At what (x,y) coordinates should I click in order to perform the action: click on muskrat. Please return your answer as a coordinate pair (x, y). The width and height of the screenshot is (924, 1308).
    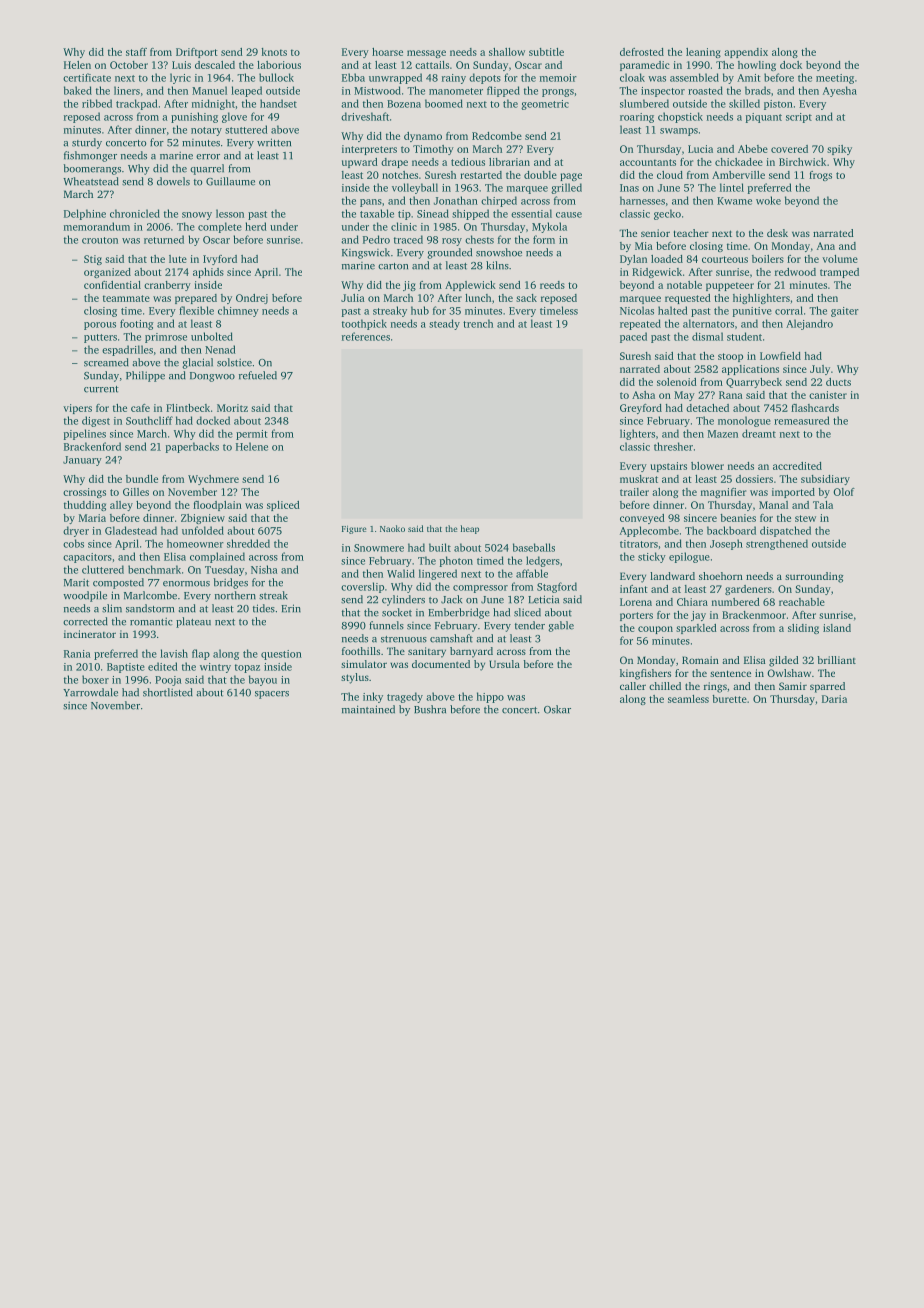
    Looking at the image, I should click on (639, 479).
